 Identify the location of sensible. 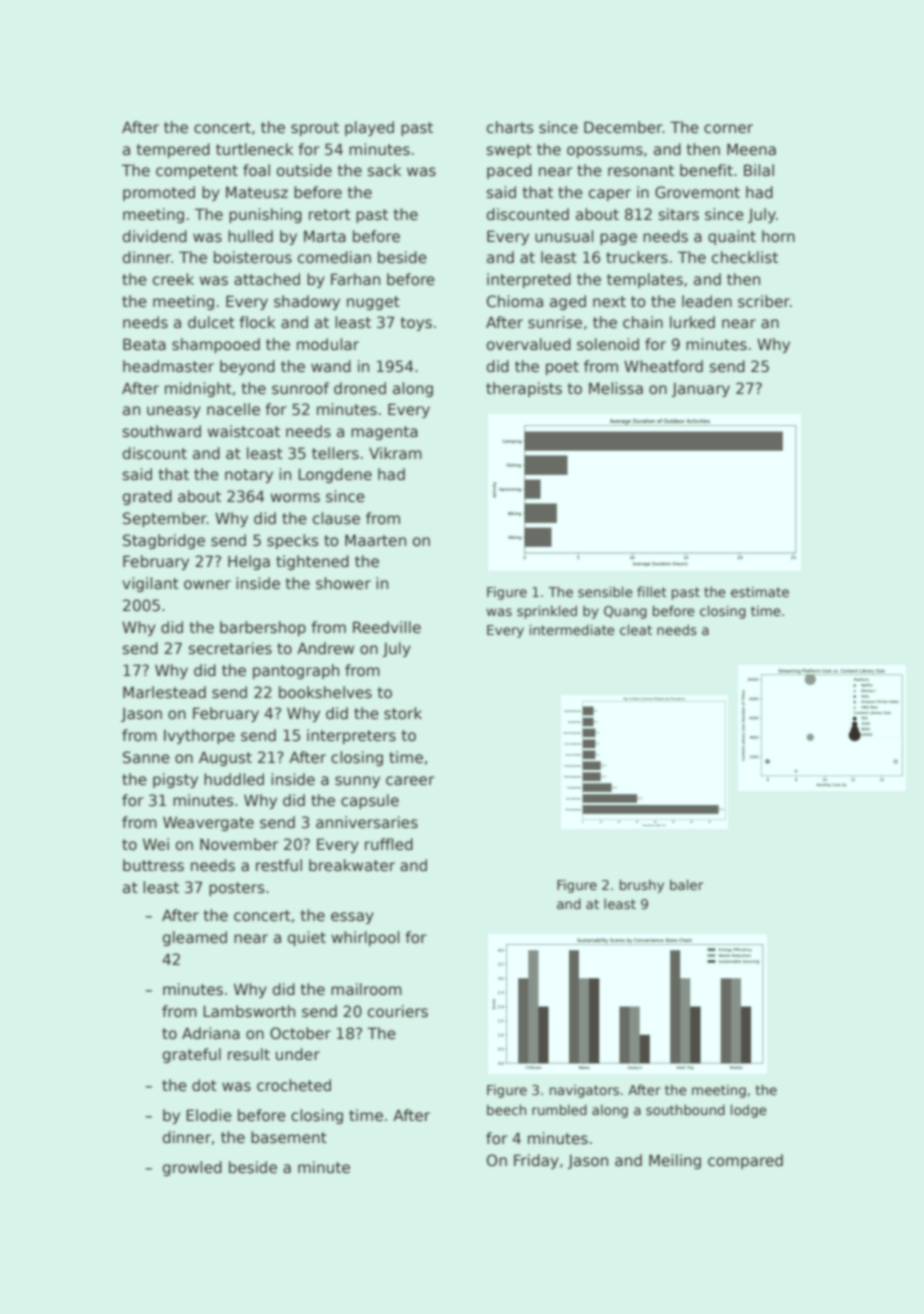
(605, 591).
